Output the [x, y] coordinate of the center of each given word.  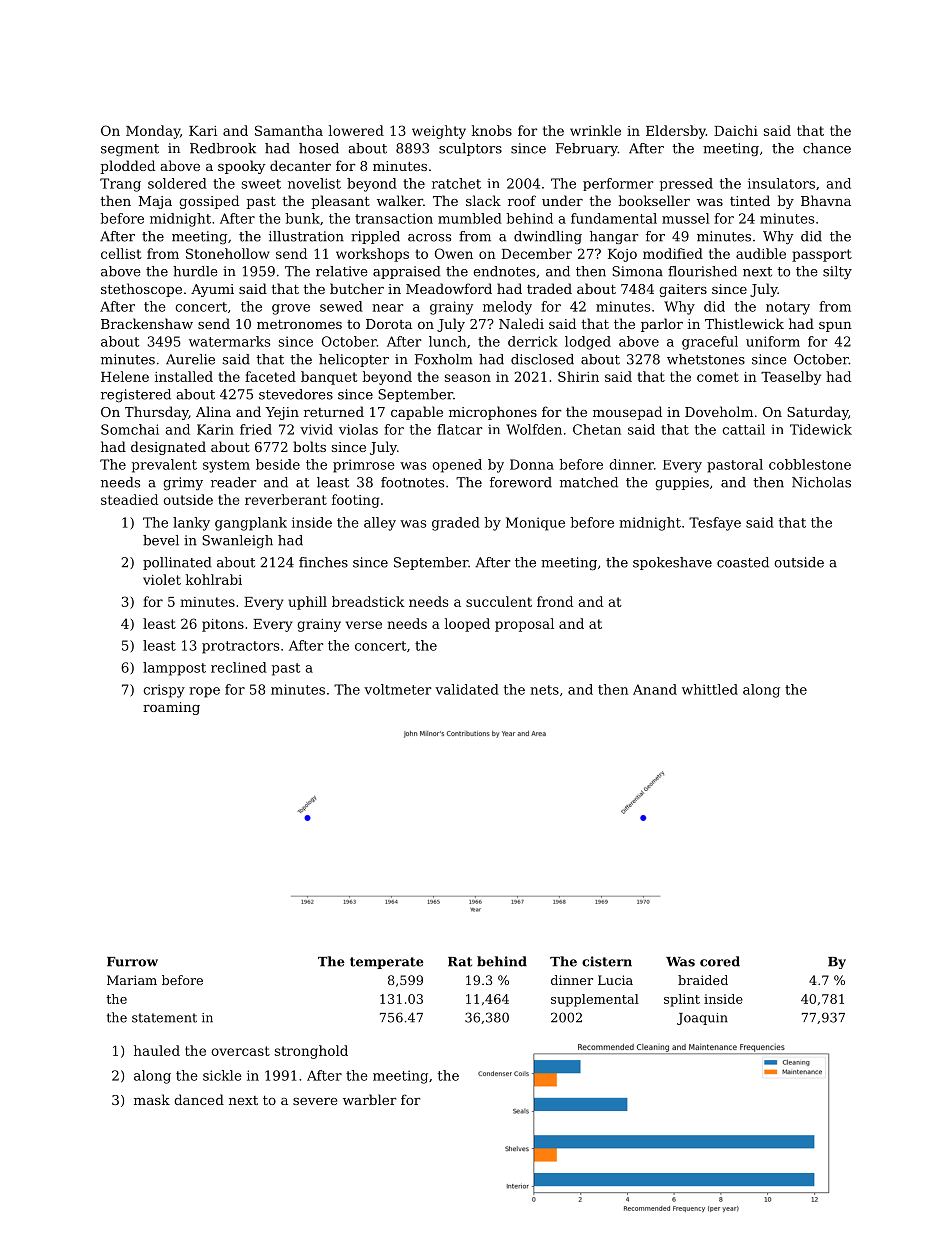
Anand [655, 689]
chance [827, 148]
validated [467, 689]
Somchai [130, 429]
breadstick [368, 601]
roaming [171, 708]
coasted [743, 562]
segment [130, 150]
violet [162, 579]
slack [483, 200]
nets [544, 690]
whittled [710, 689]
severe [315, 1101]
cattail [743, 429]
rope [204, 692]
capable [417, 413]
